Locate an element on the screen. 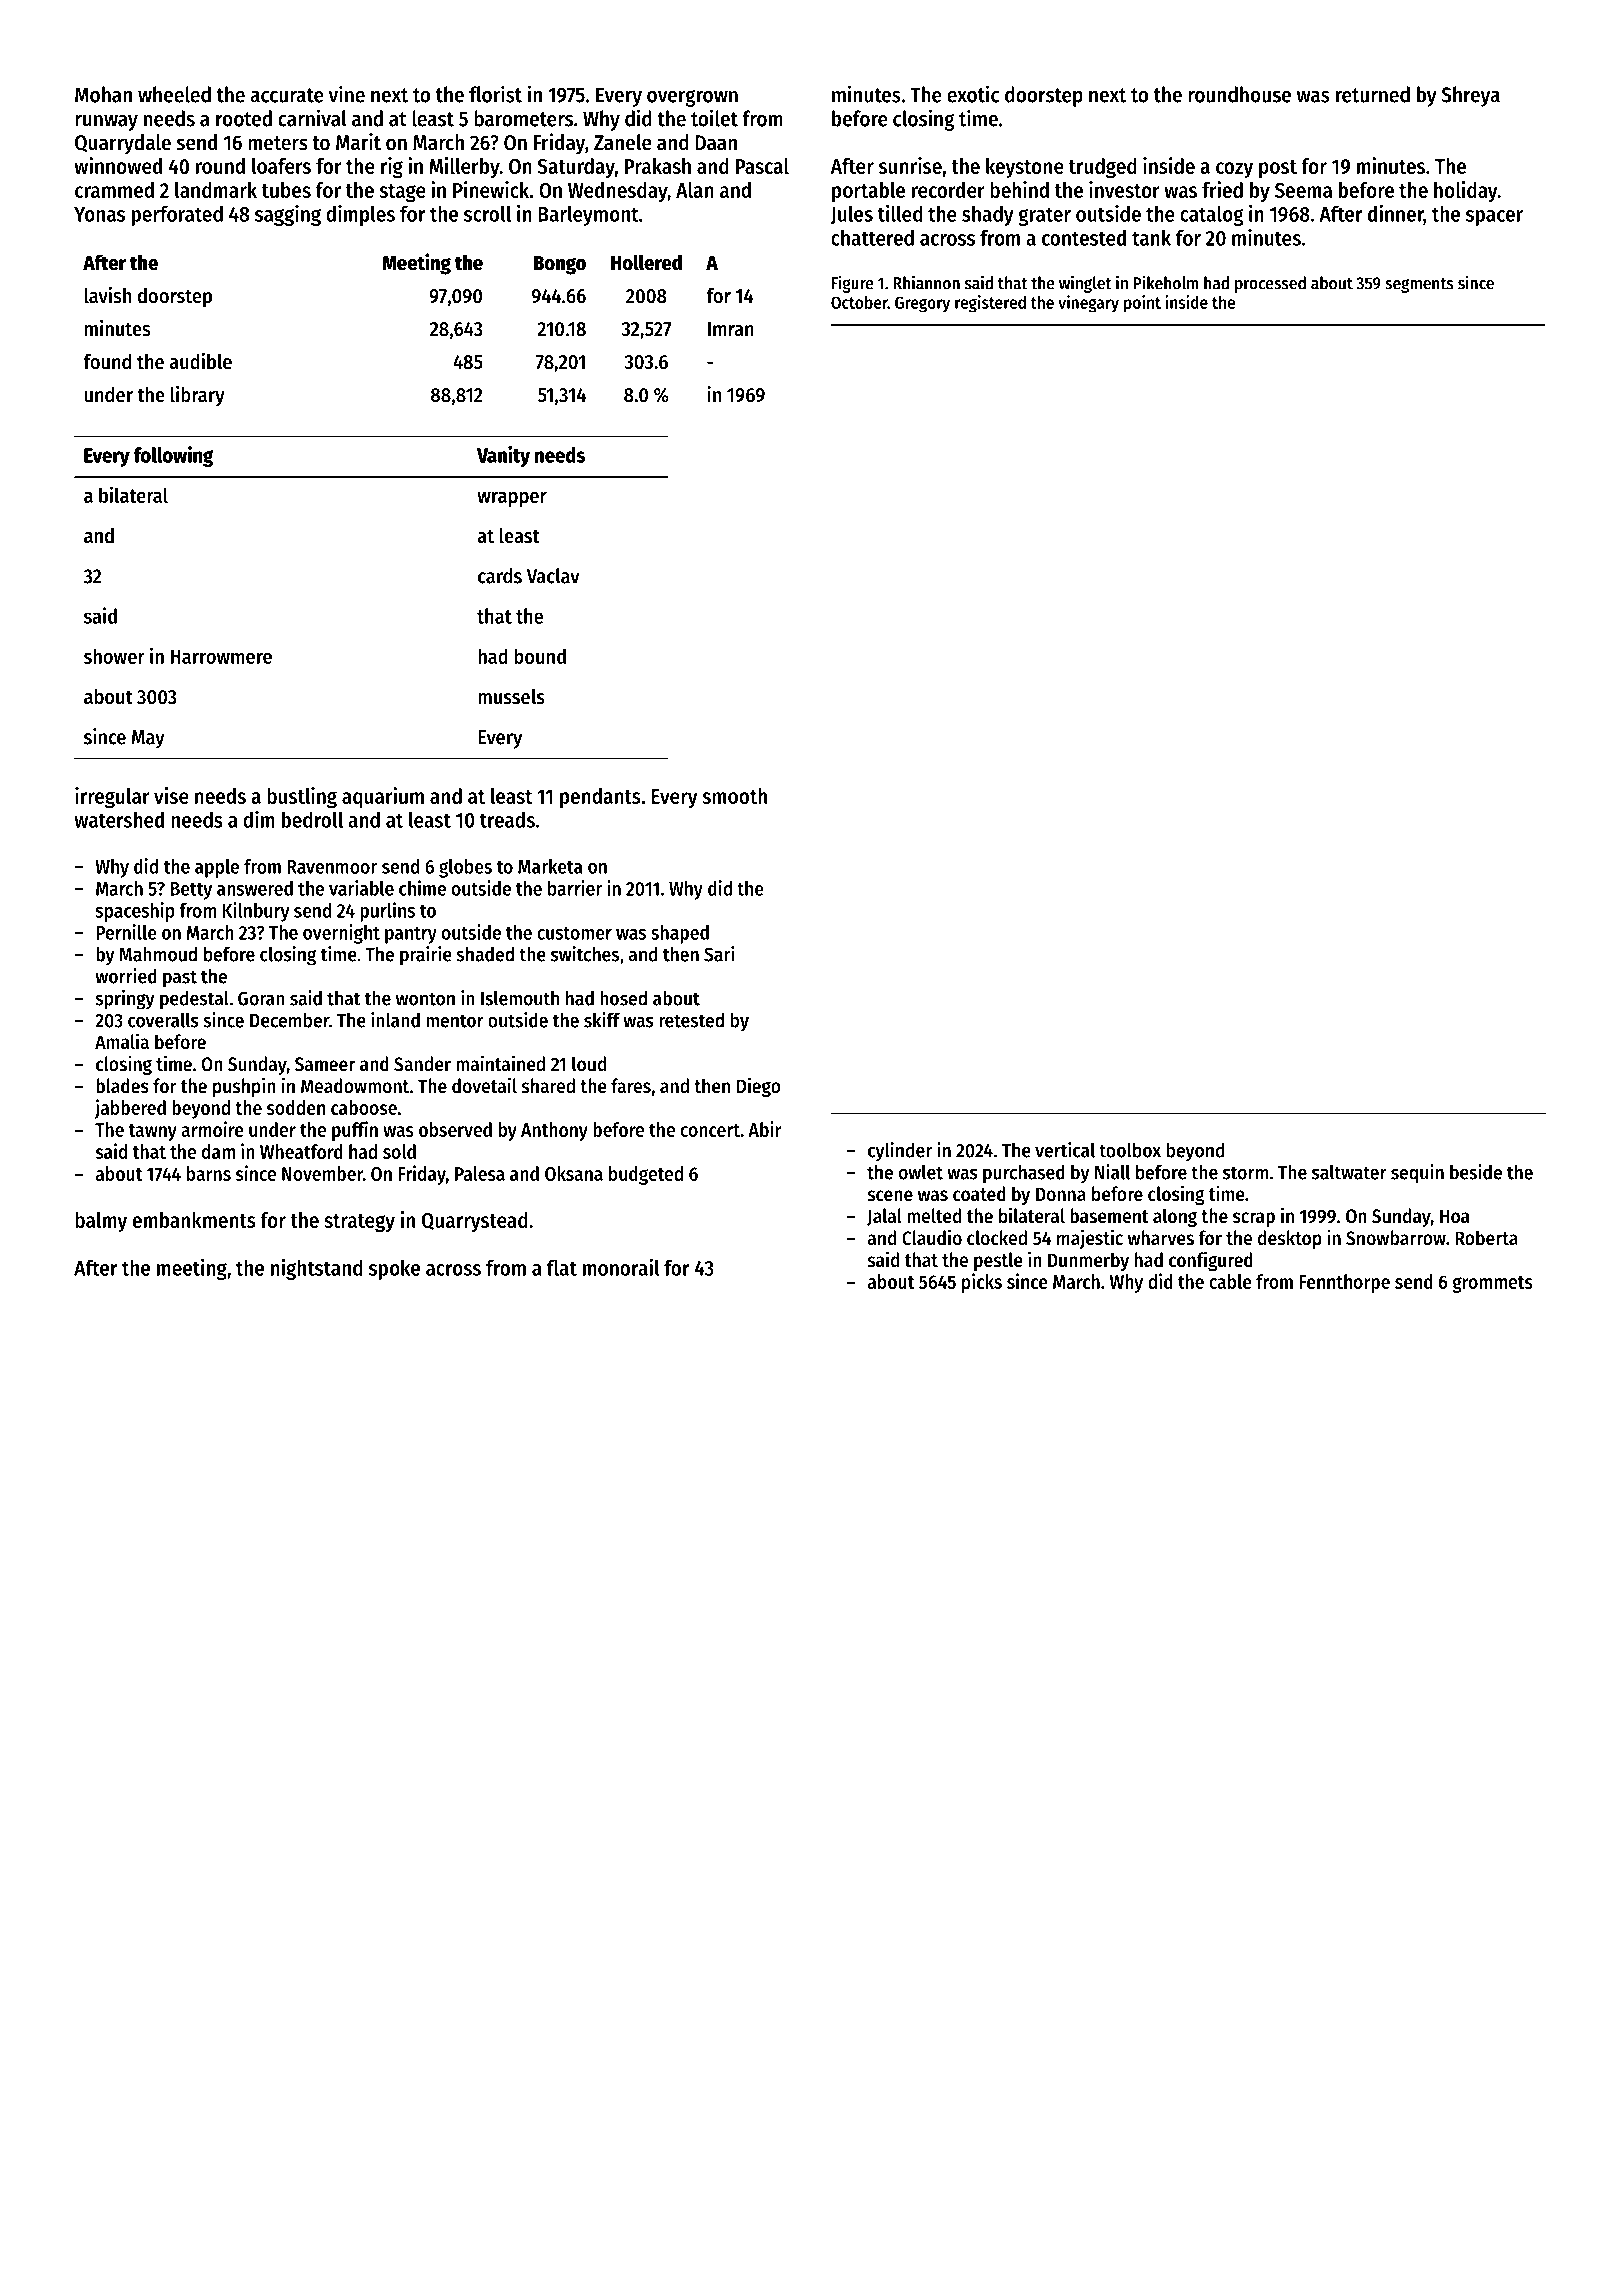 Image resolution: width=1620 pixels, height=2292 pixels. Vaclav is located at coordinates (553, 576).
